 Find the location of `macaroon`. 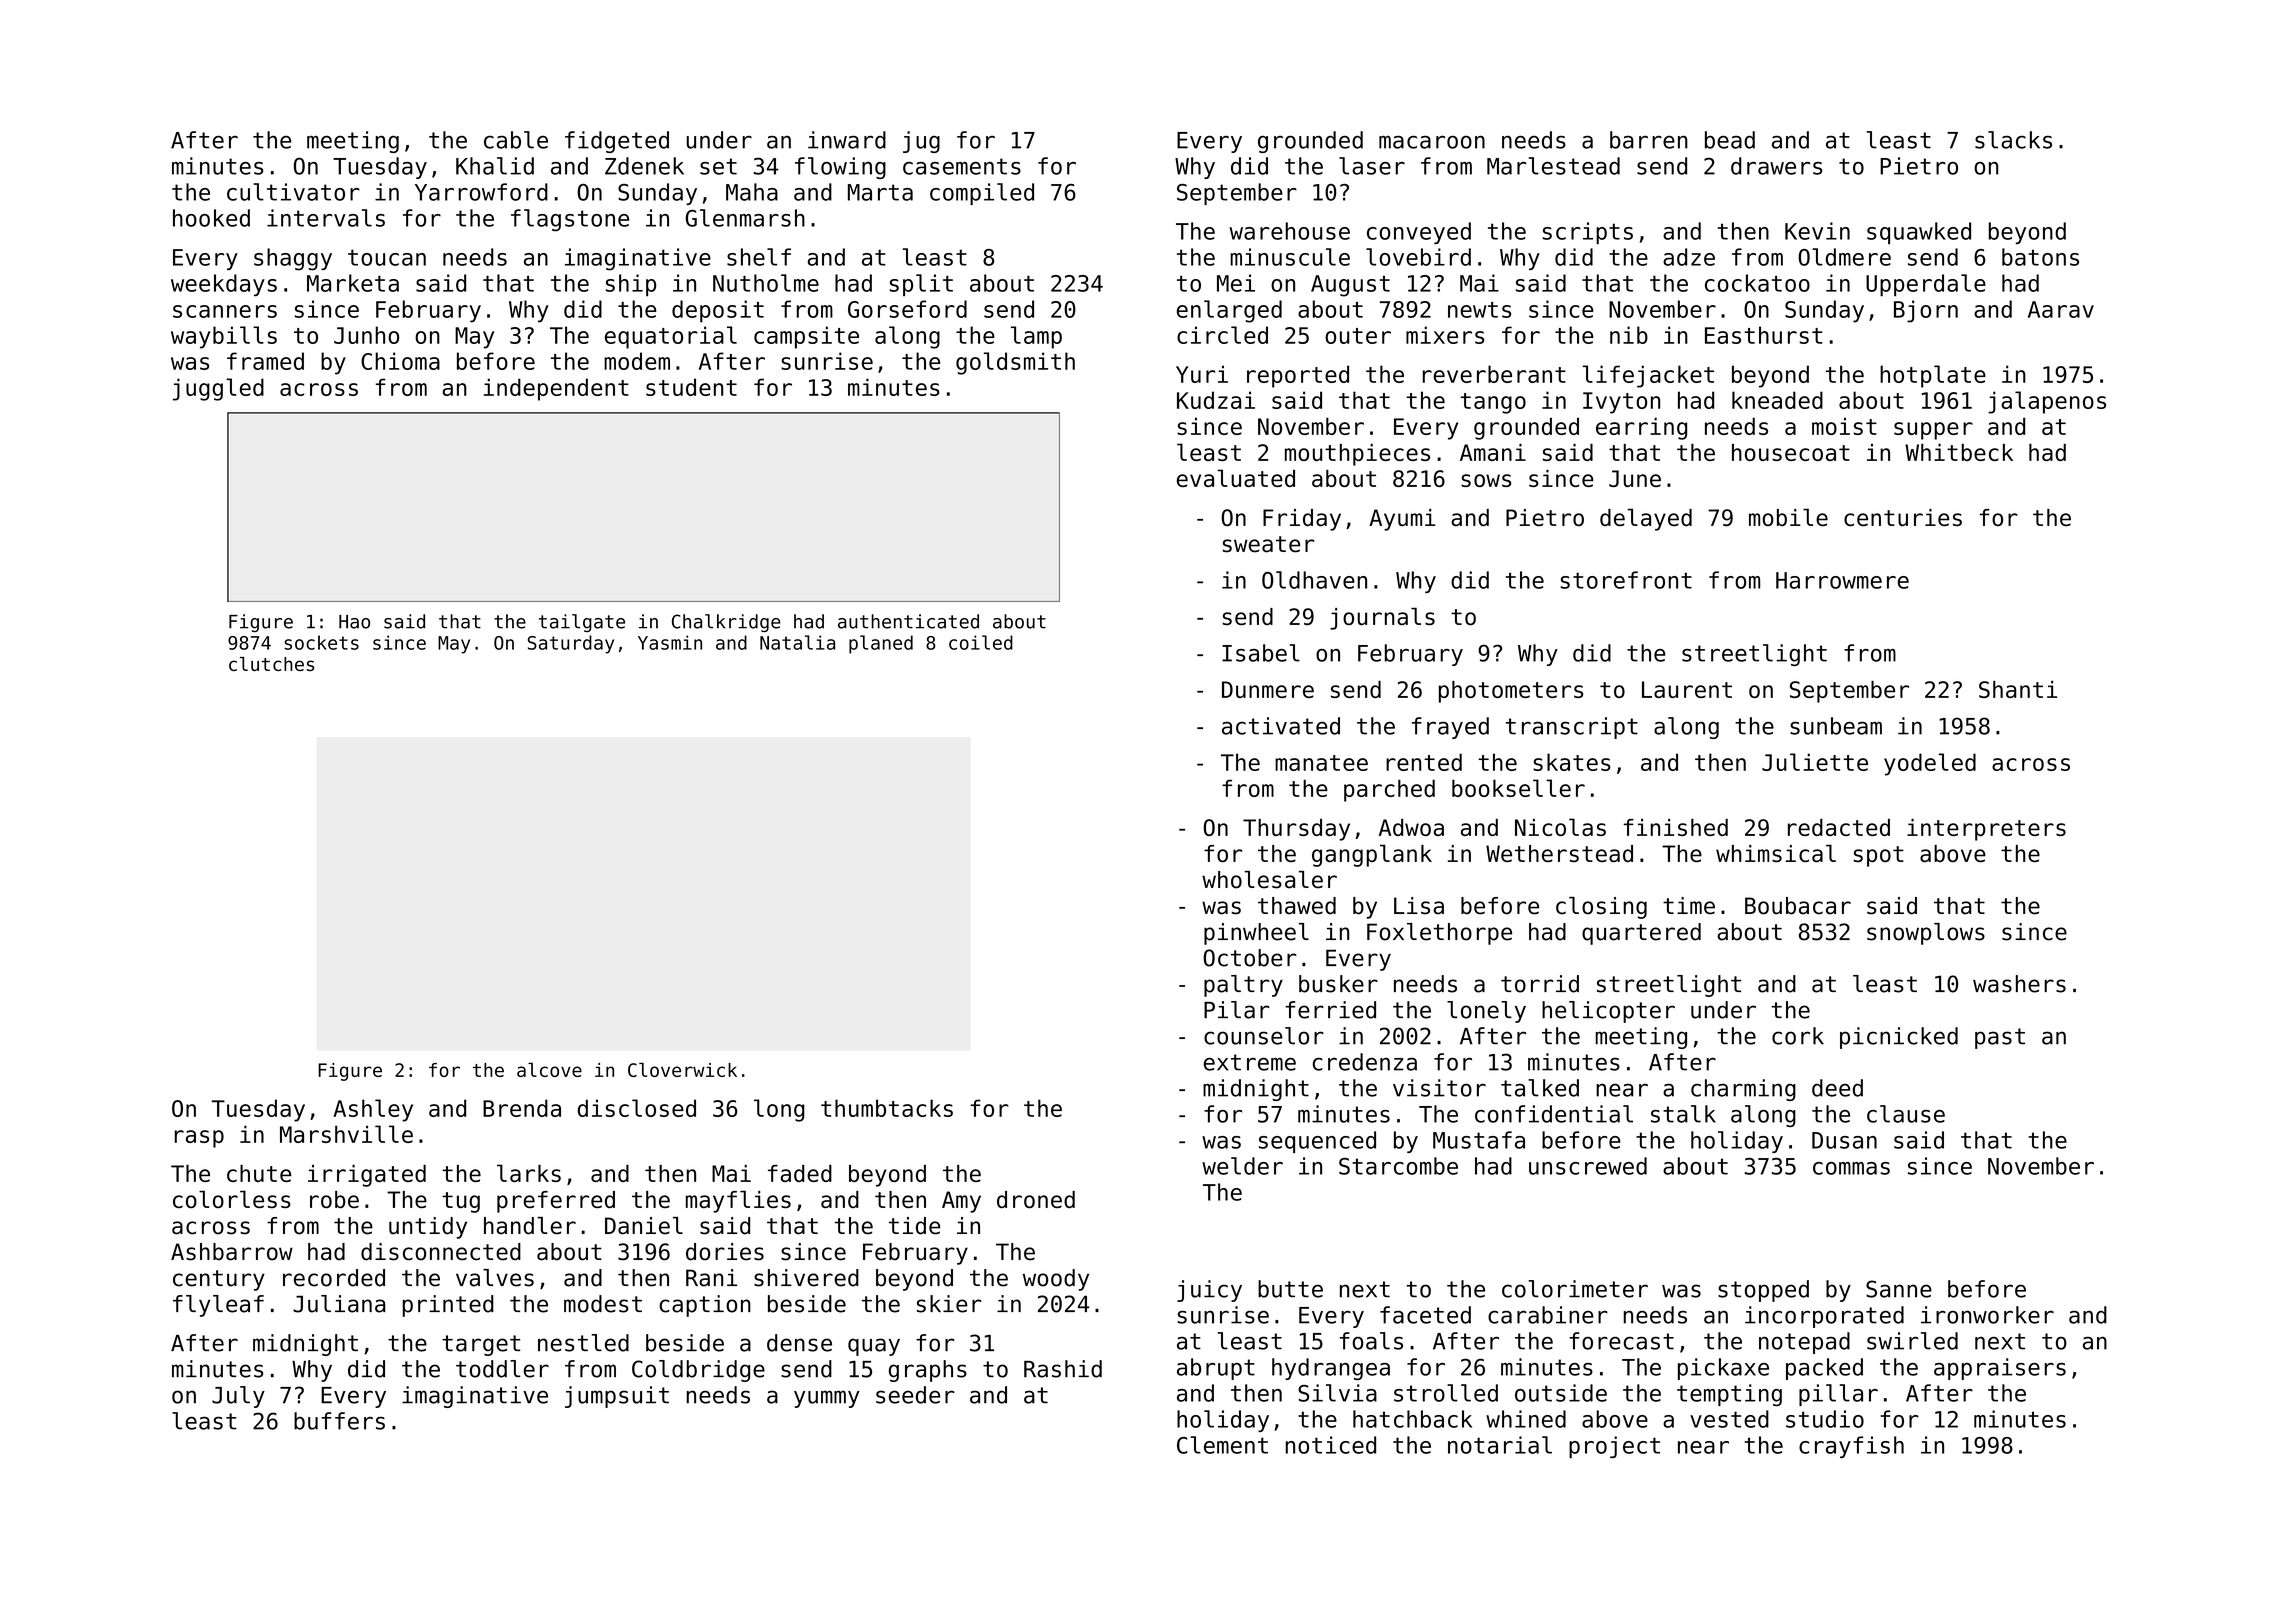

macaroon is located at coordinates (1432, 142).
